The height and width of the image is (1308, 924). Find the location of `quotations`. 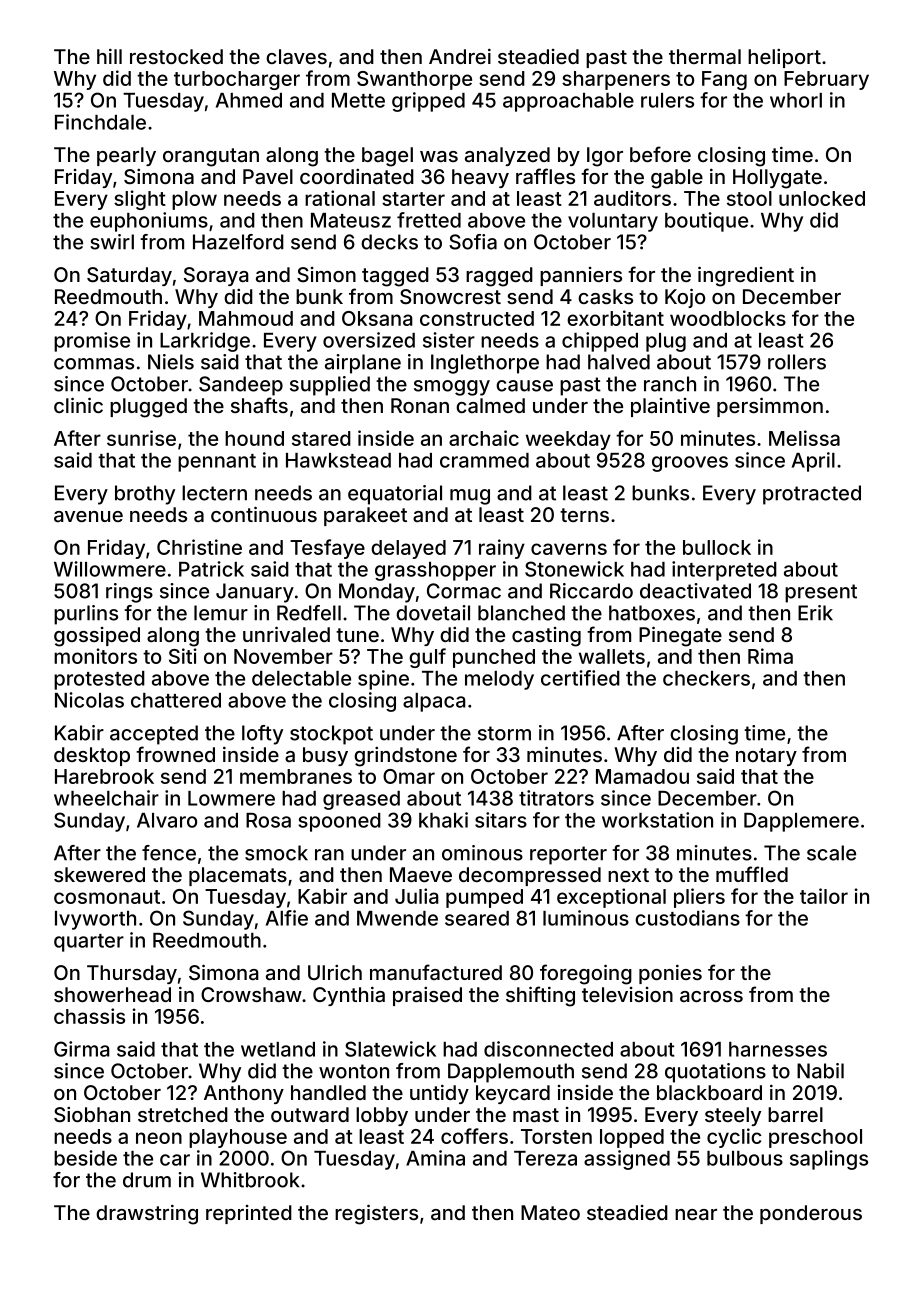

quotations is located at coordinates (715, 1073).
